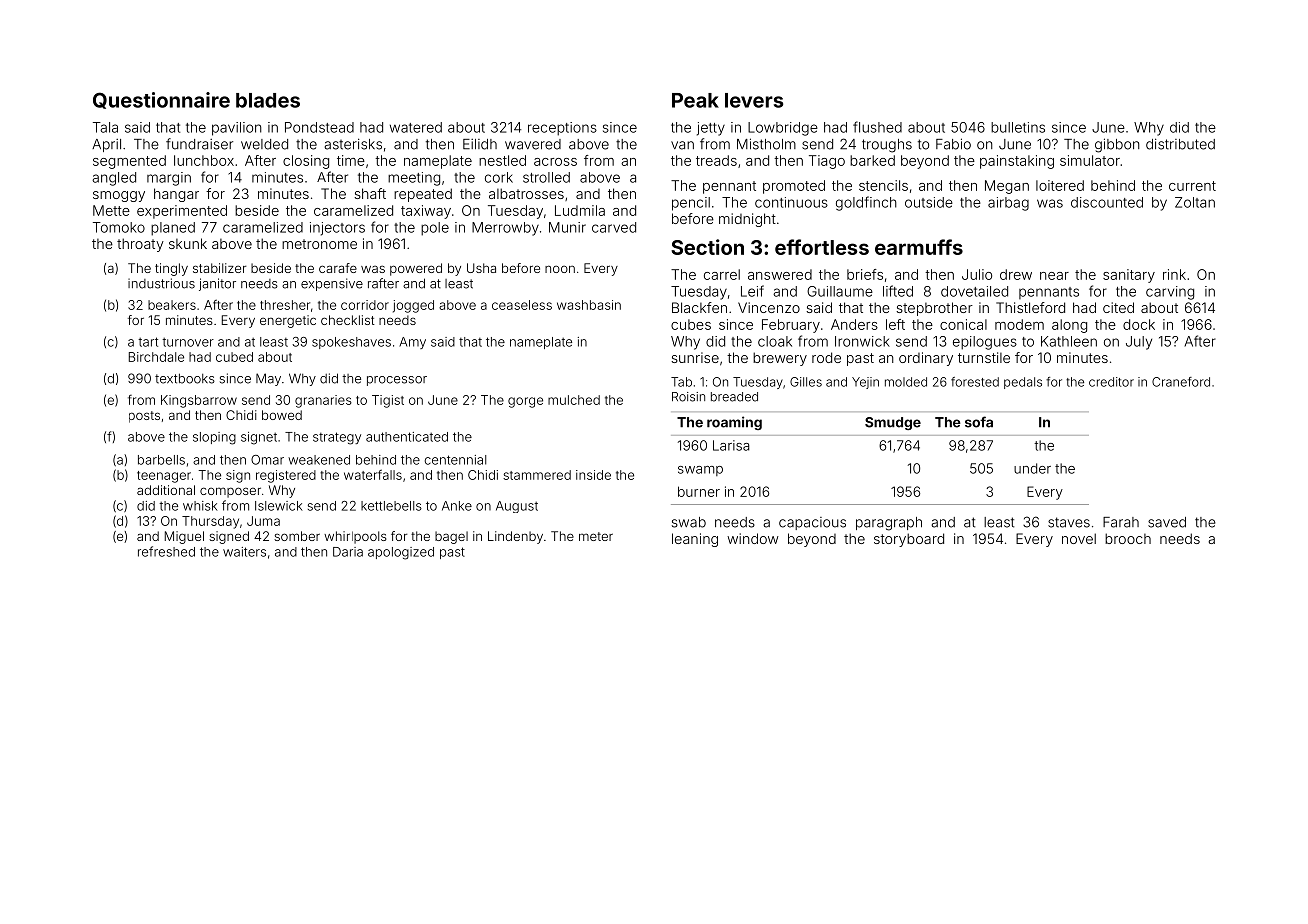 The width and height of the document is (1308, 924). I want to click on brooch, so click(1128, 538).
